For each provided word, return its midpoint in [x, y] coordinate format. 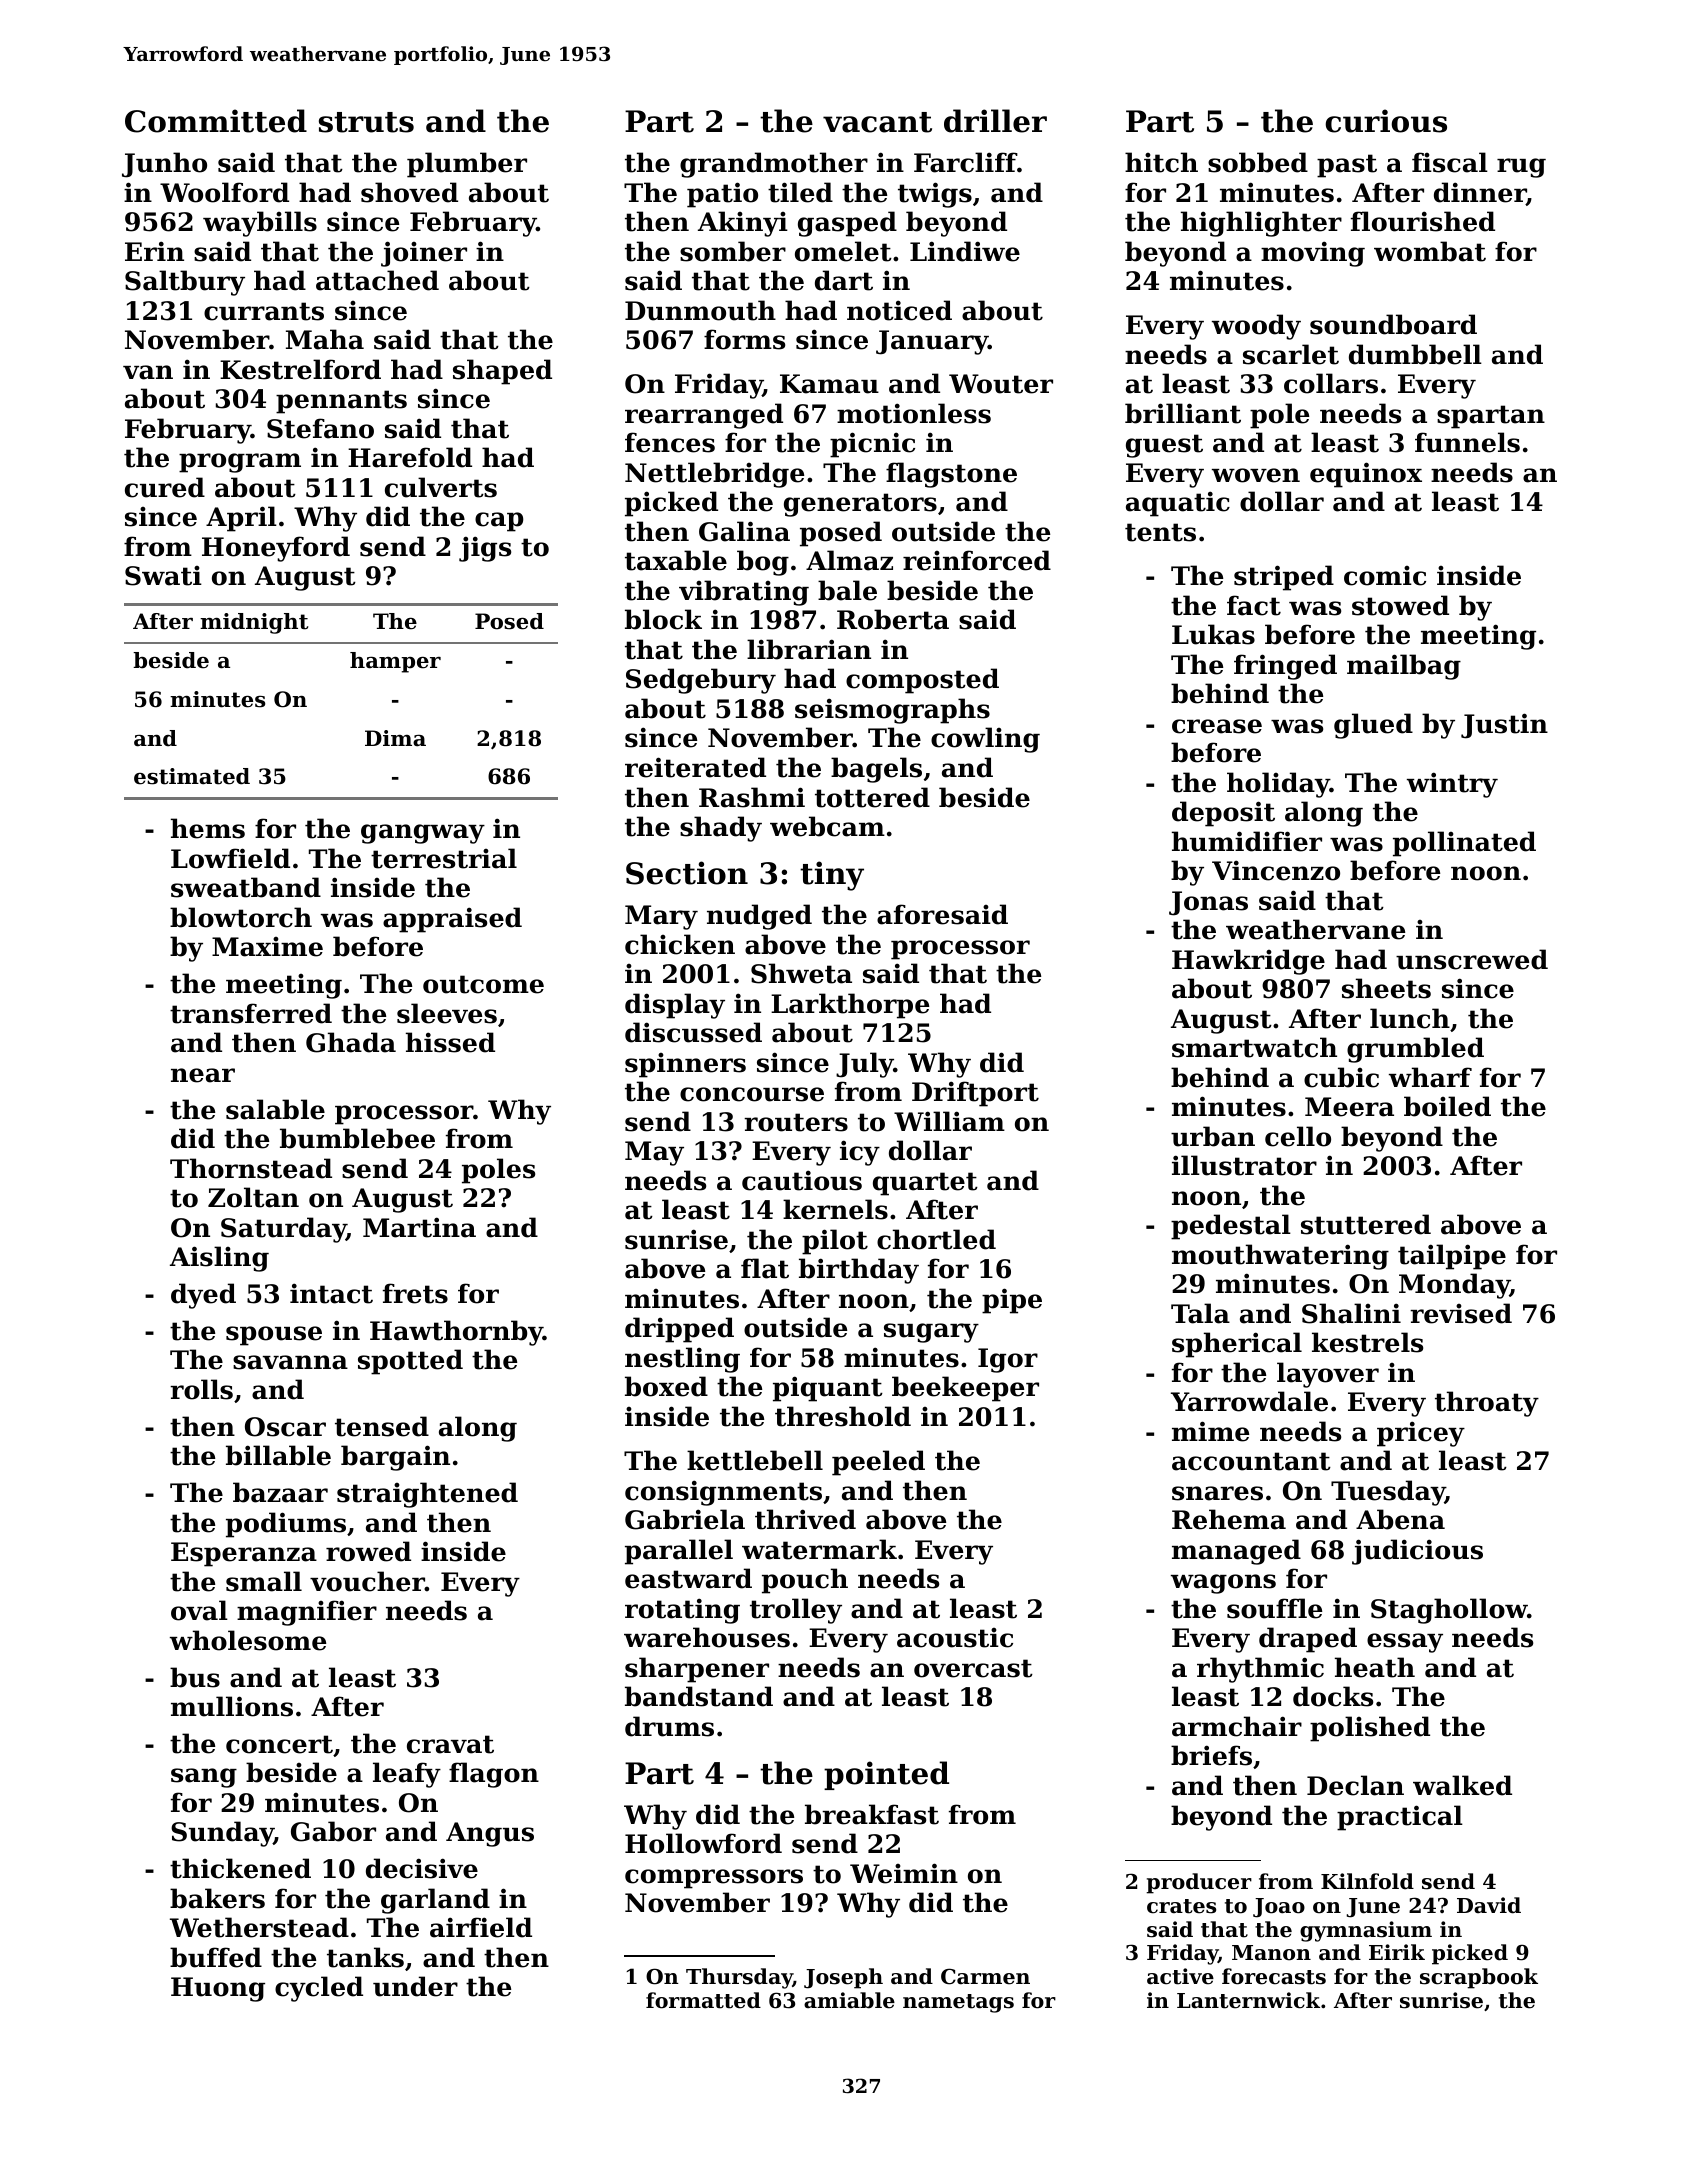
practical [1400, 1818]
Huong [218, 1989]
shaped [502, 372]
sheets [1386, 988]
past [1347, 166]
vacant [877, 122]
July [865, 1065]
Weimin [904, 1873]
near [203, 1075]
